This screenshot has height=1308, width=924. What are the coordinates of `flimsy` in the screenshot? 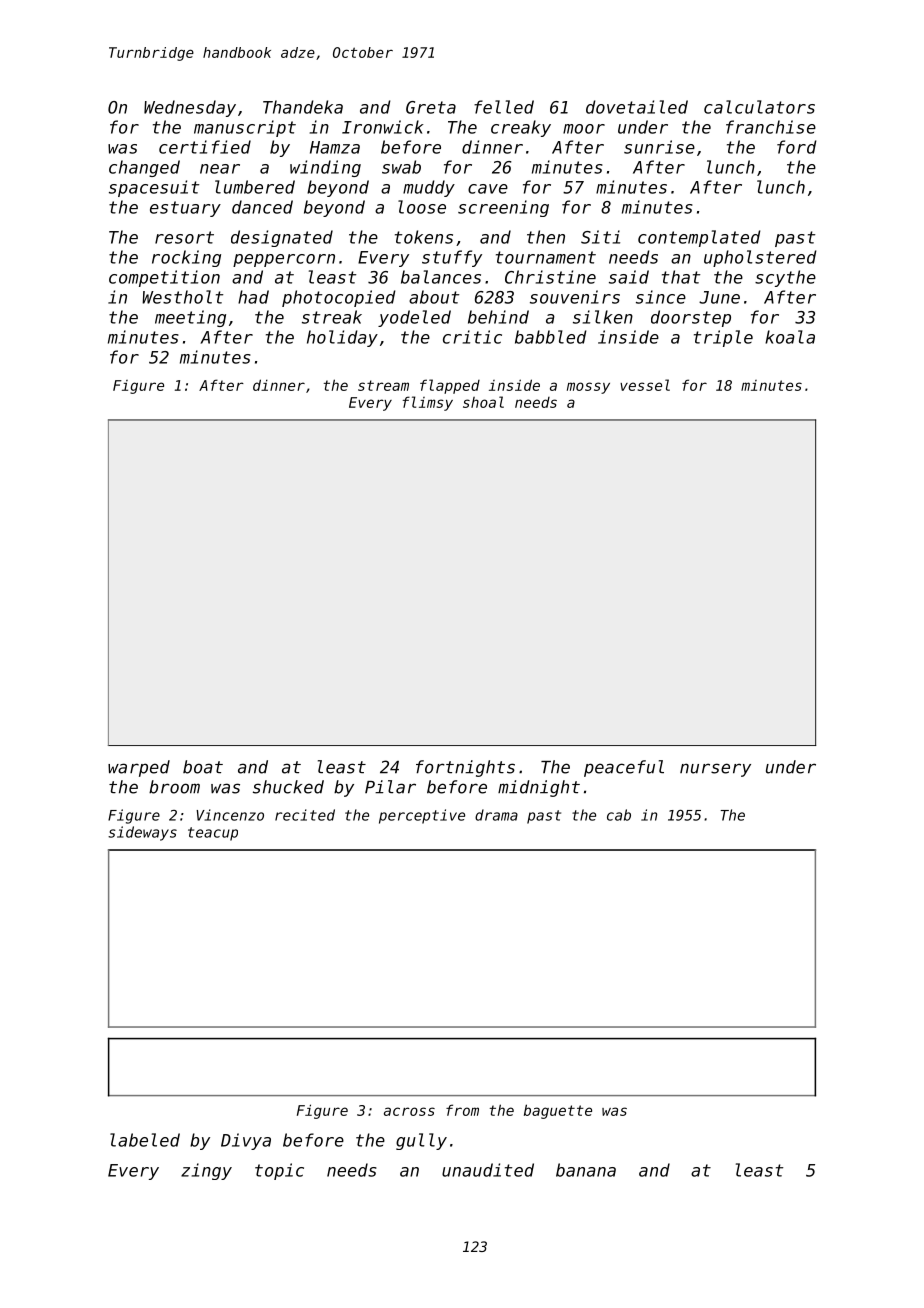 It's located at (428, 403).
